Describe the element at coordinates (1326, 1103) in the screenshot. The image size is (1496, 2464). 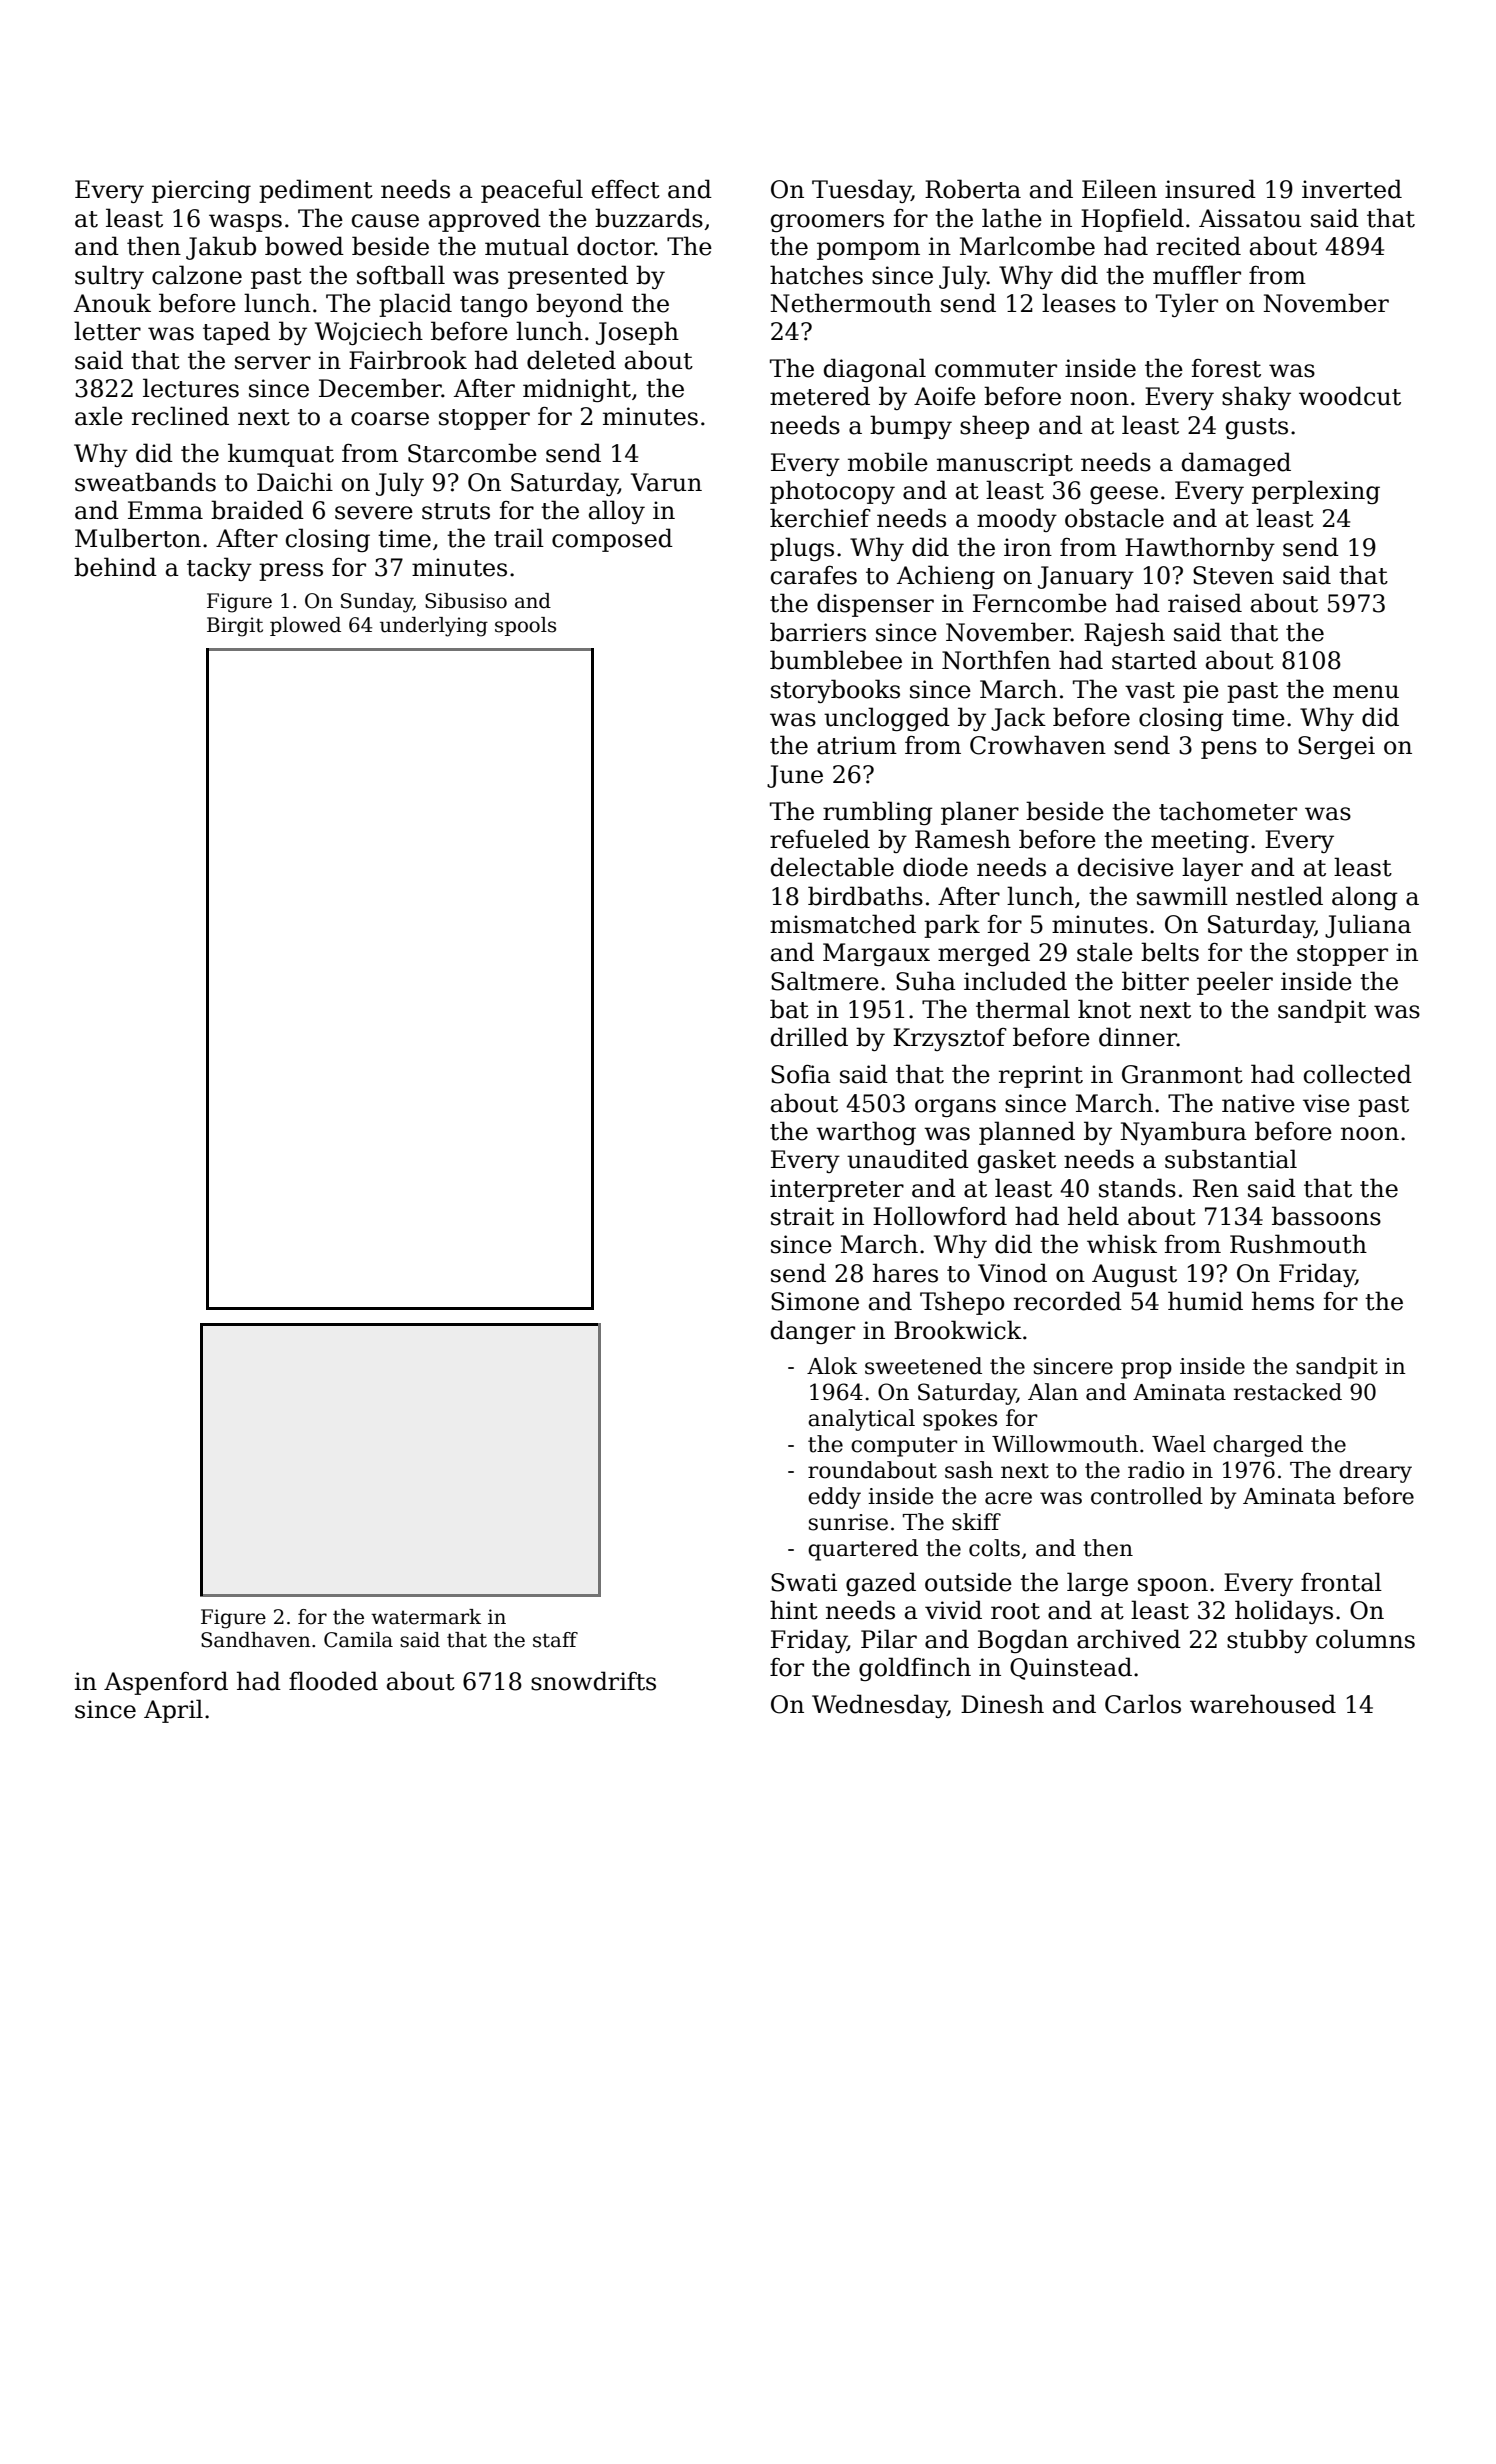
I see `vise` at that location.
